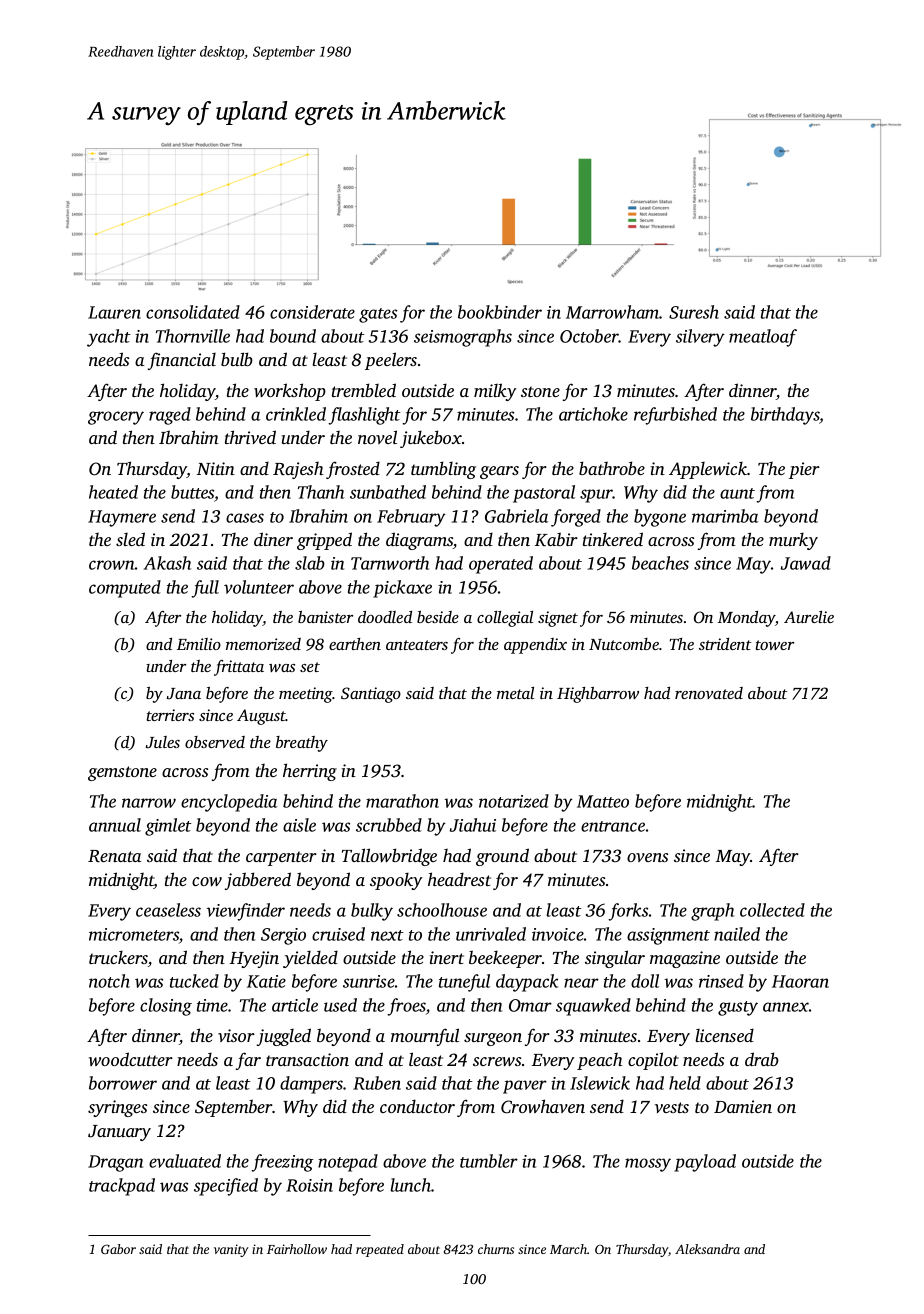 This screenshot has height=1314, width=924. I want to click on Suresh, so click(694, 312).
